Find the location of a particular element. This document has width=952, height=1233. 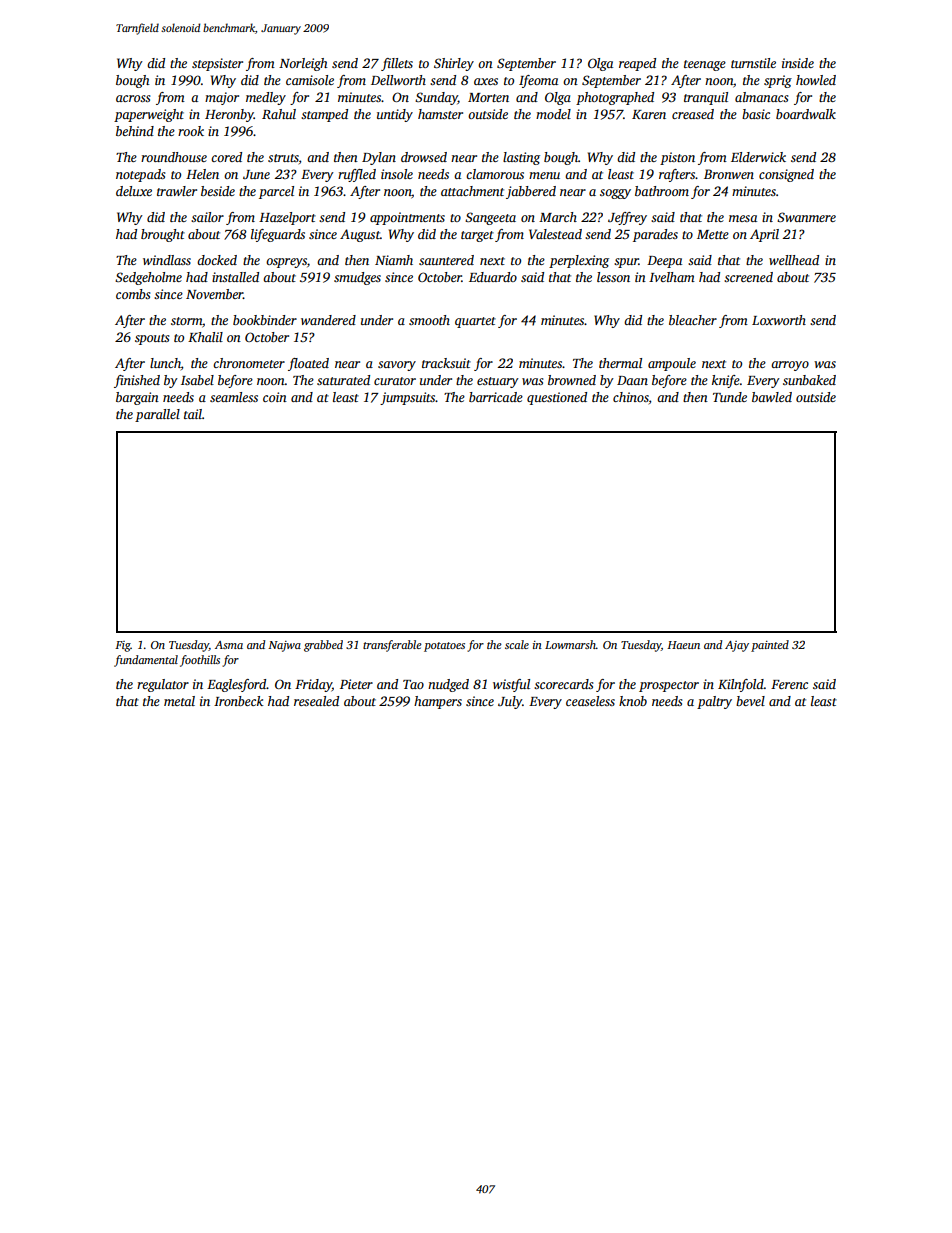

scorecards is located at coordinates (563, 684).
